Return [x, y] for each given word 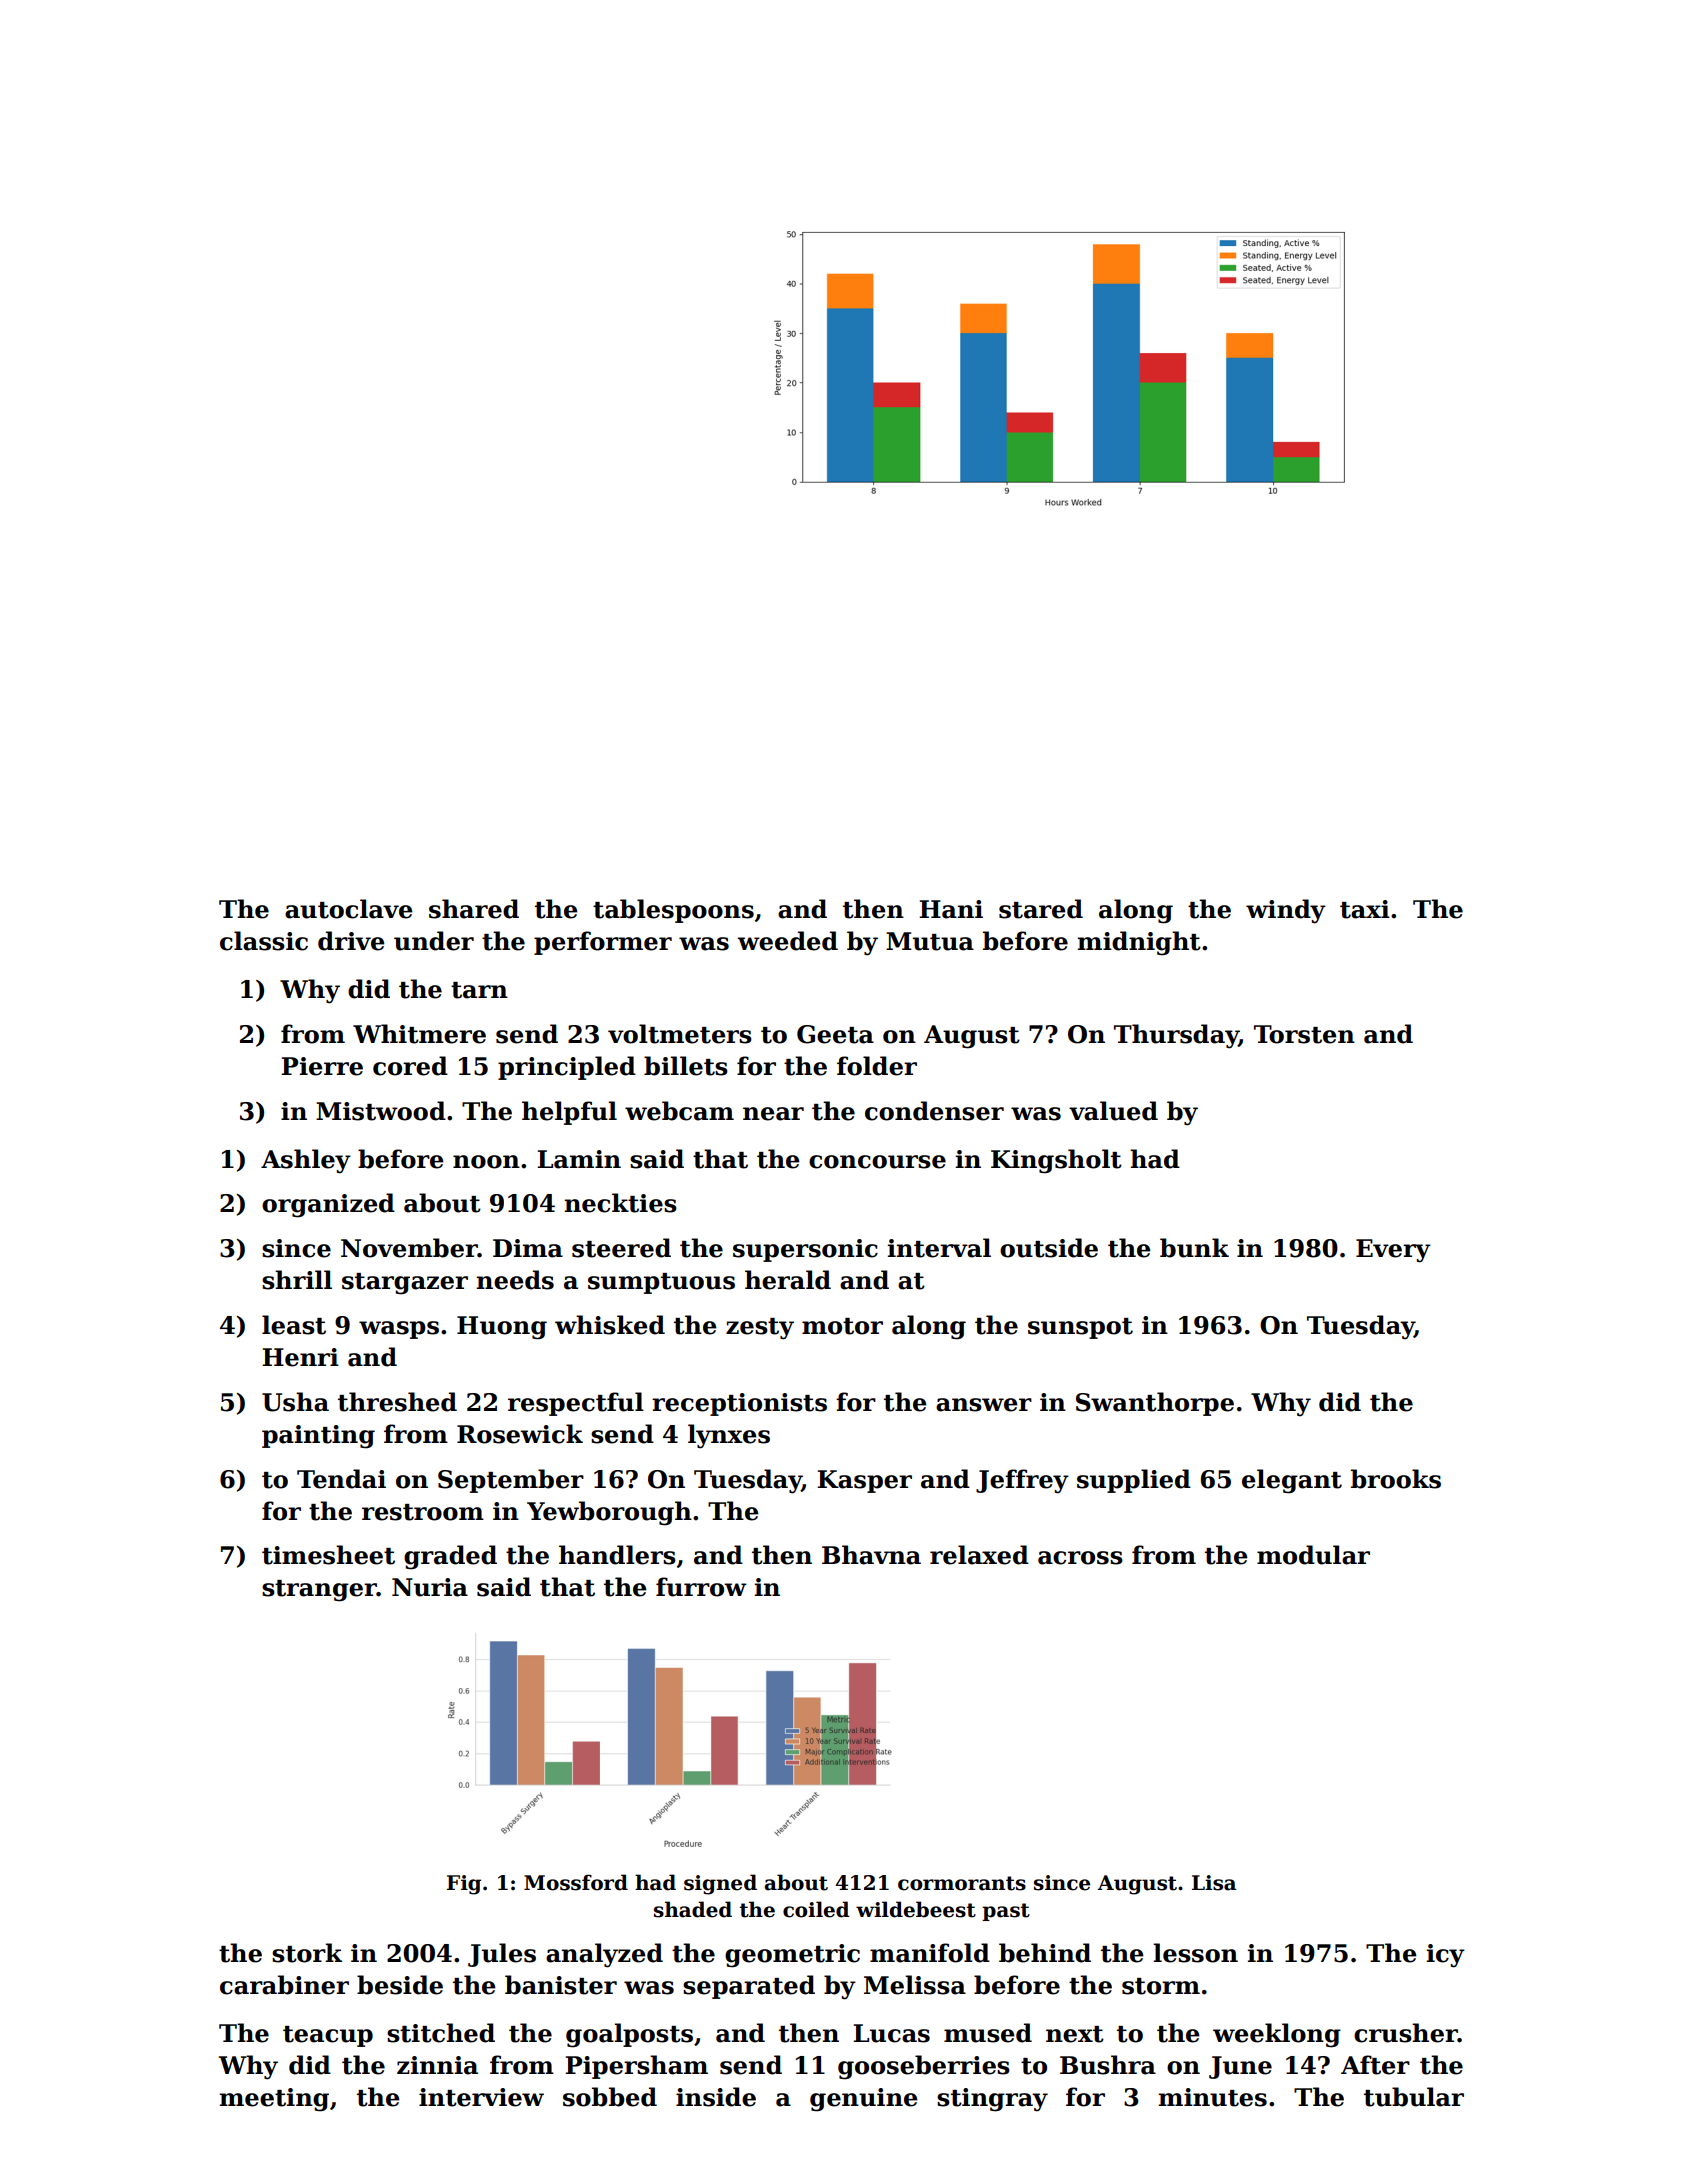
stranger [319, 1591]
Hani [951, 909]
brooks [1396, 1479]
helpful [569, 1113]
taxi [1365, 909]
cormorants [962, 1883]
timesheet [328, 1555]
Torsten [1304, 1034]
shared [474, 909]
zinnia [437, 2065]
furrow [701, 1587]
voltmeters [680, 1034]
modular [1313, 1555]
